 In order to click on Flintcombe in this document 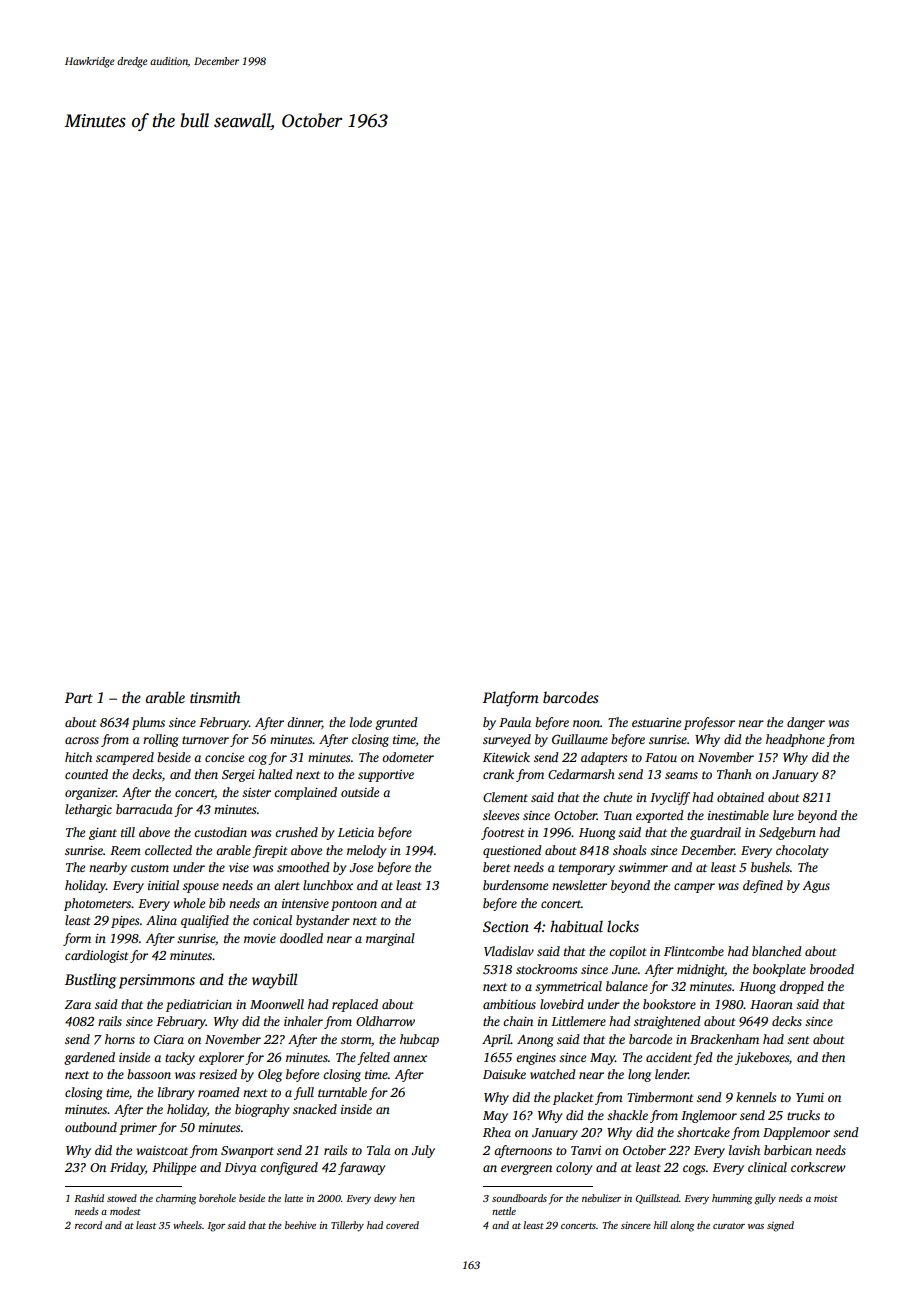, I will do `click(694, 951)`.
